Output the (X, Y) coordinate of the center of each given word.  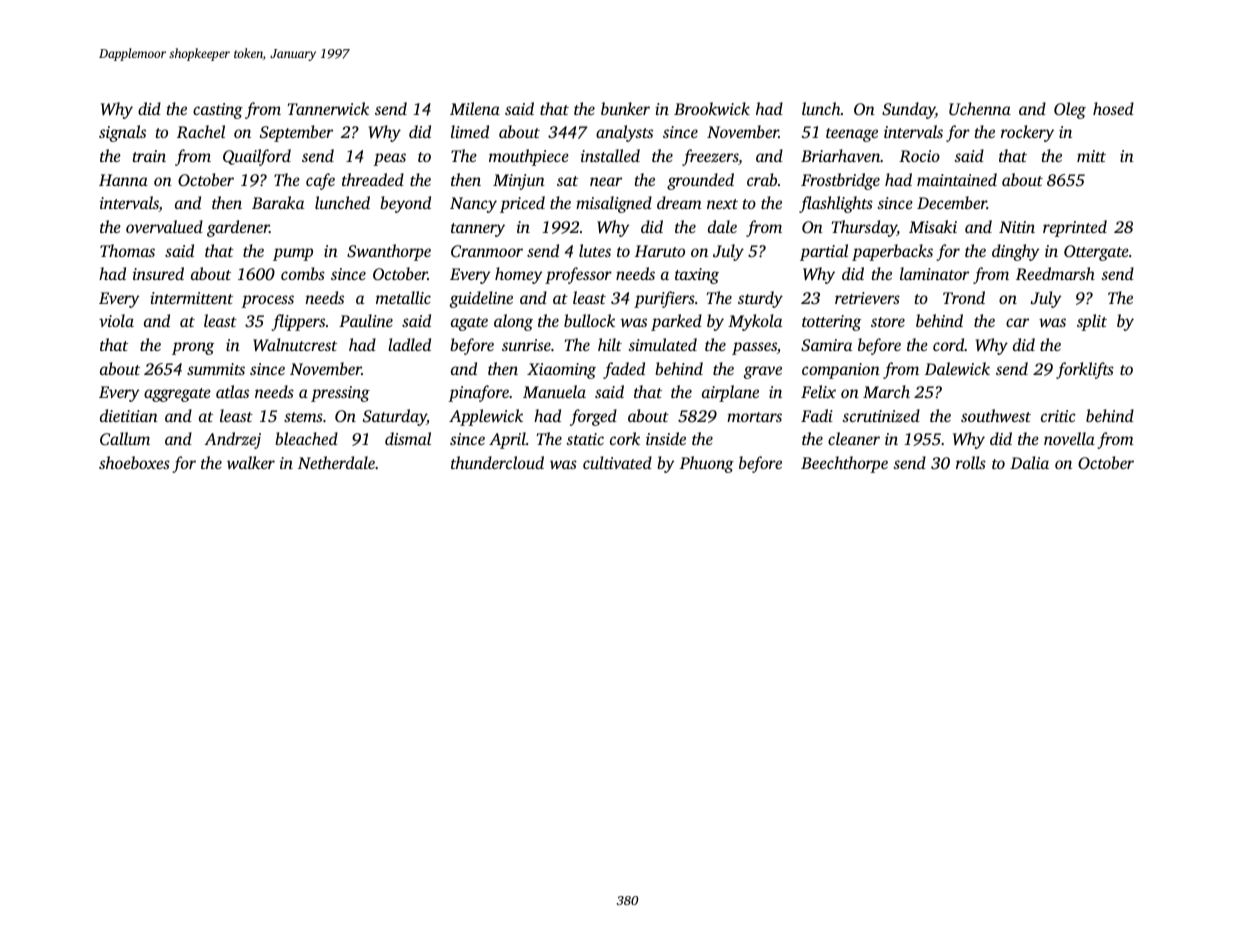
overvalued (164, 226)
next (722, 204)
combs (303, 273)
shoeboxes (134, 462)
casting (218, 111)
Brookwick (712, 108)
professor (578, 275)
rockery (1027, 133)
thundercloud (497, 462)
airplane (730, 393)
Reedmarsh (1055, 273)
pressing (340, 394)
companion (841, 371)
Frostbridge (840, 181)
